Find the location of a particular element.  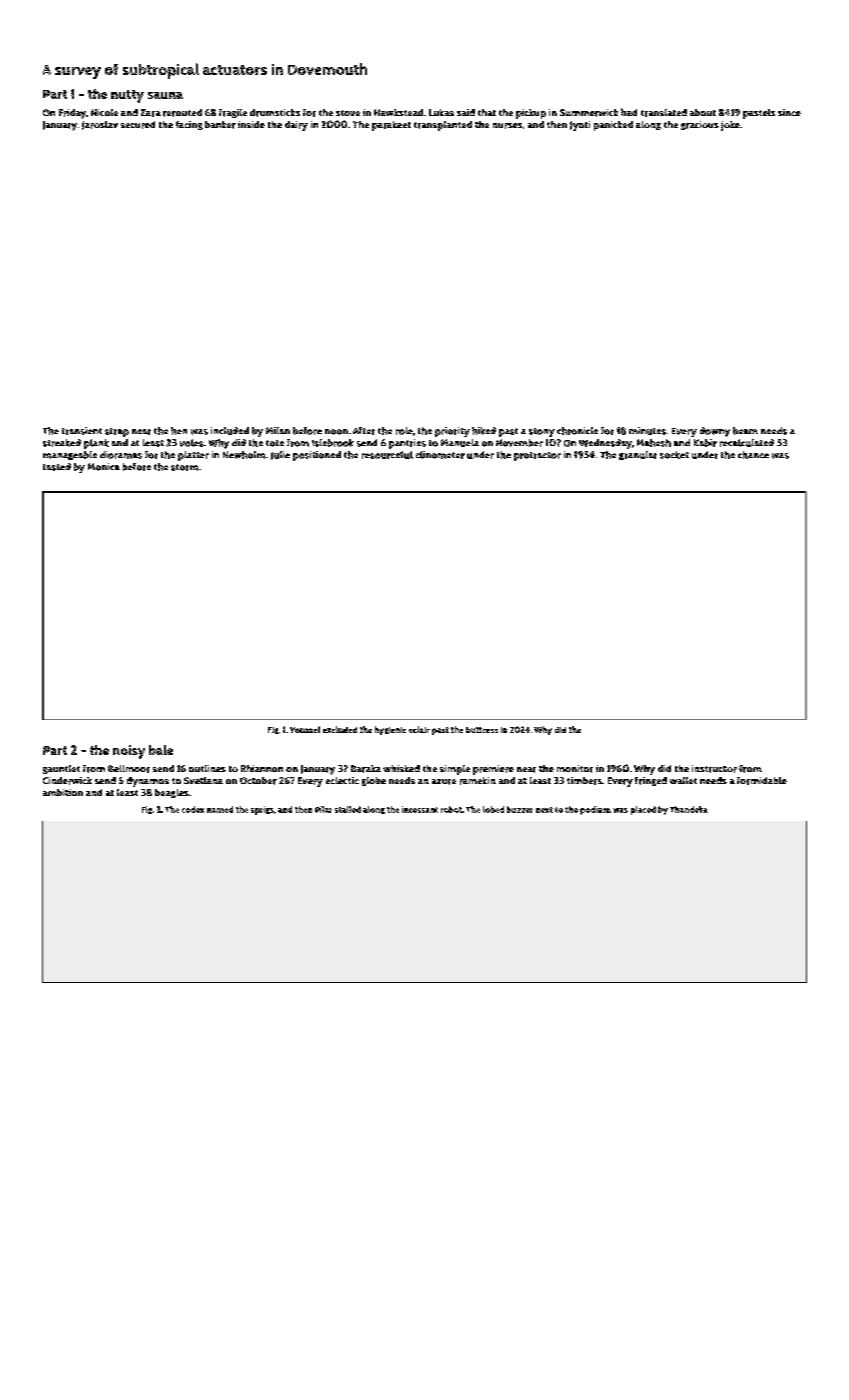

outlines is located at coordinates (207, 768).
